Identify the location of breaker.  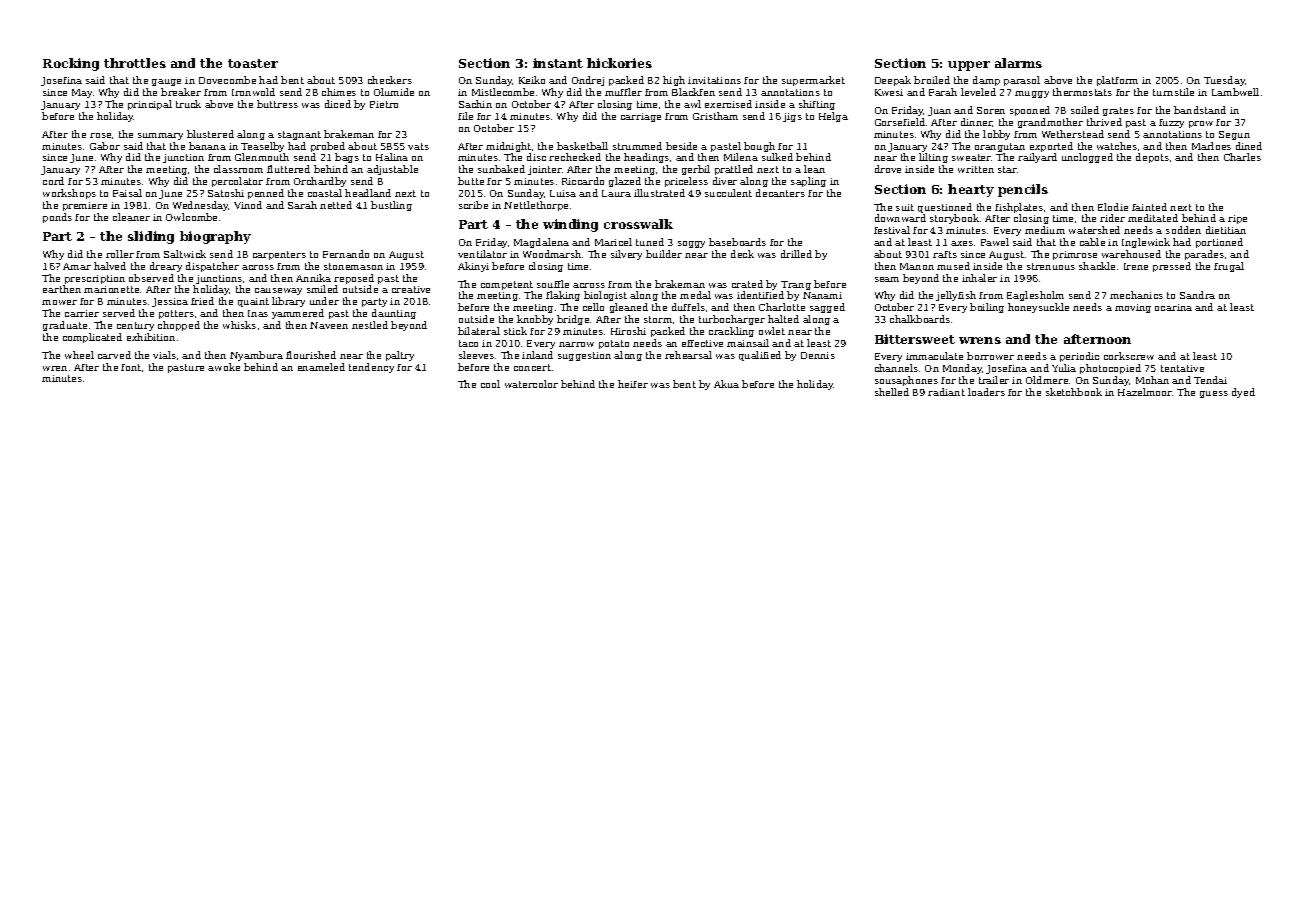
(181, 92).
